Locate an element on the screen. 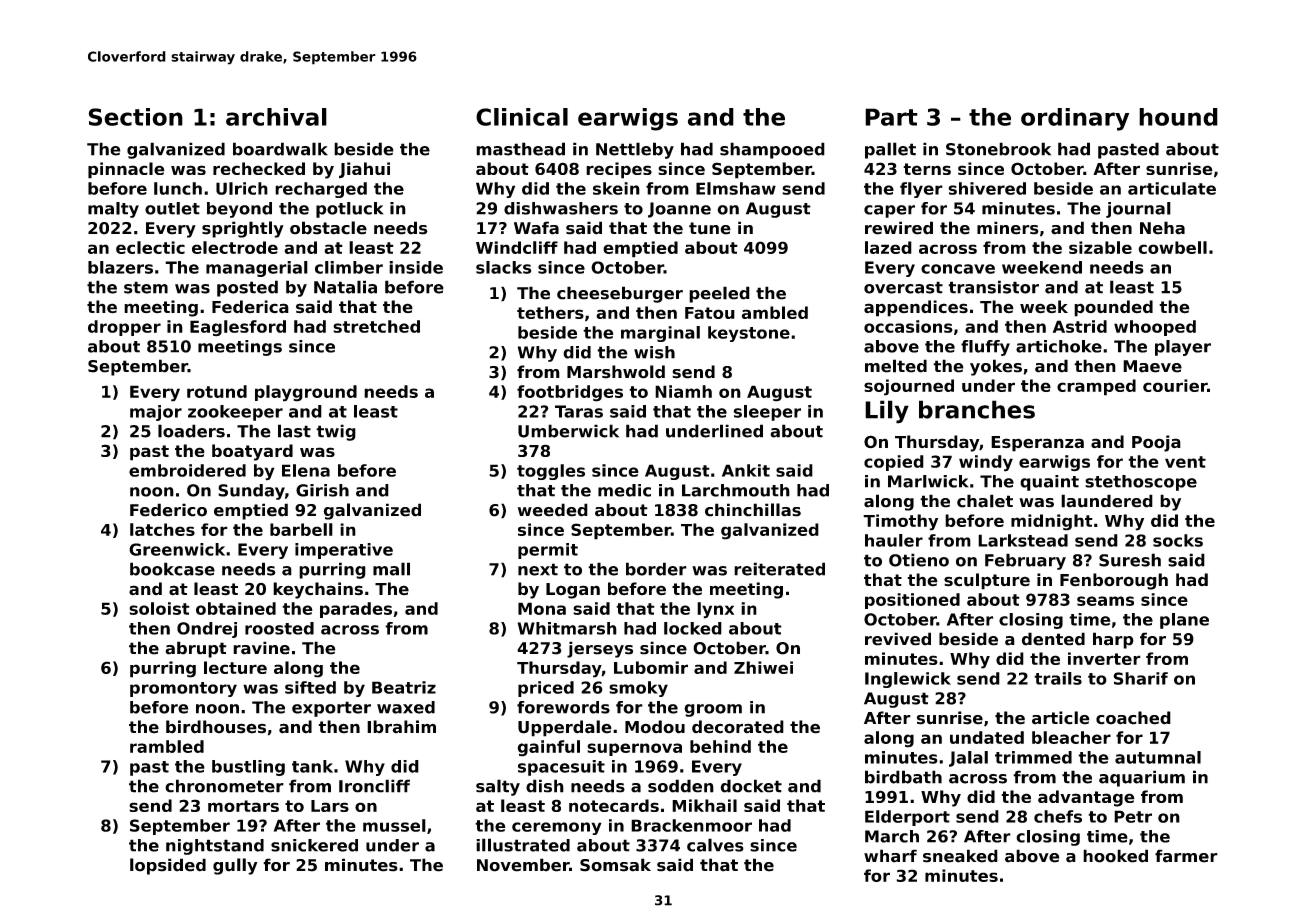  Ankit is located at coordinates (746, 470).
